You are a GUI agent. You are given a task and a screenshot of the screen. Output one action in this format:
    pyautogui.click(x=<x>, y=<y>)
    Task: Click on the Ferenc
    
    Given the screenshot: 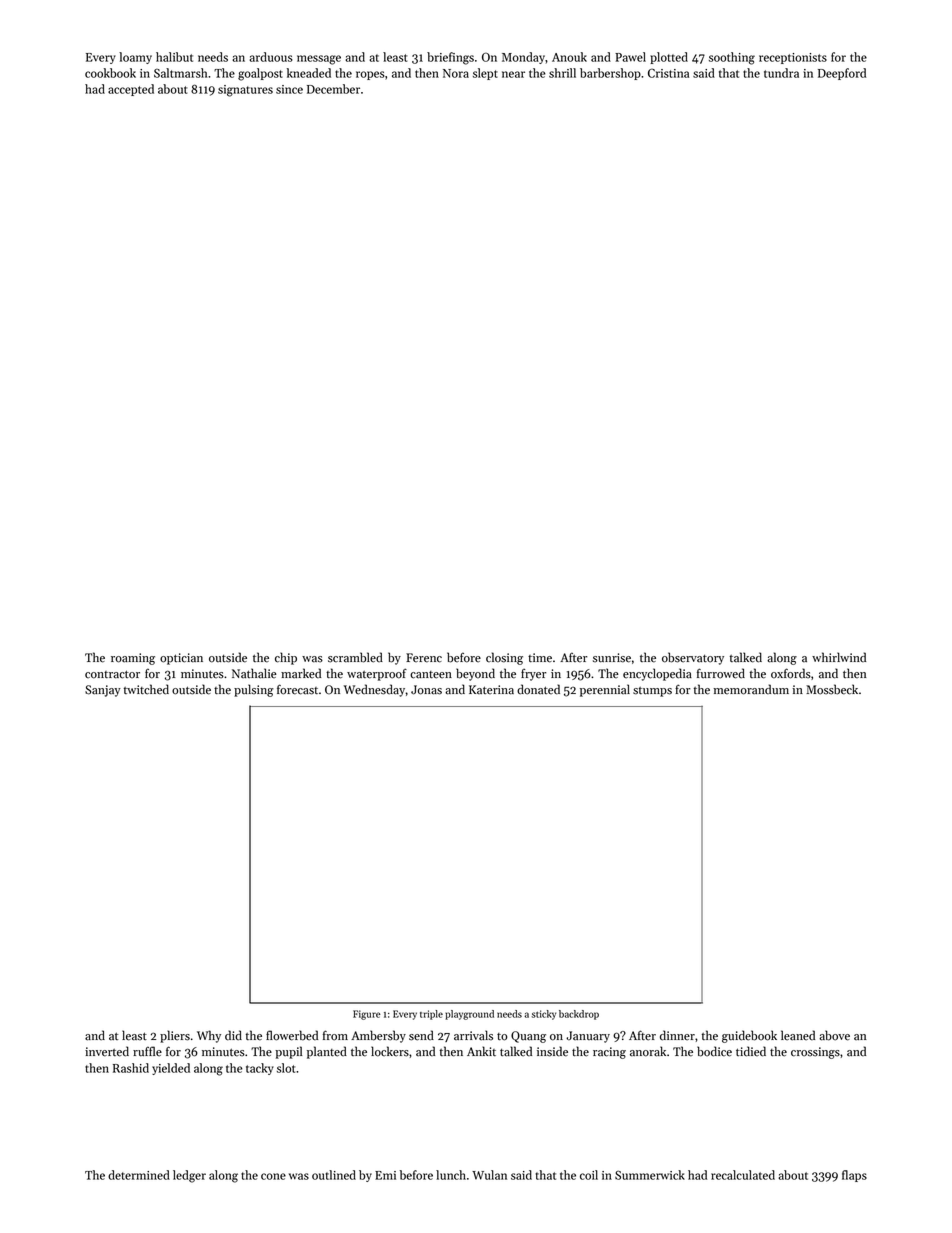 What is the action you would take?
    pyautogui.click(x=424, y=658)
